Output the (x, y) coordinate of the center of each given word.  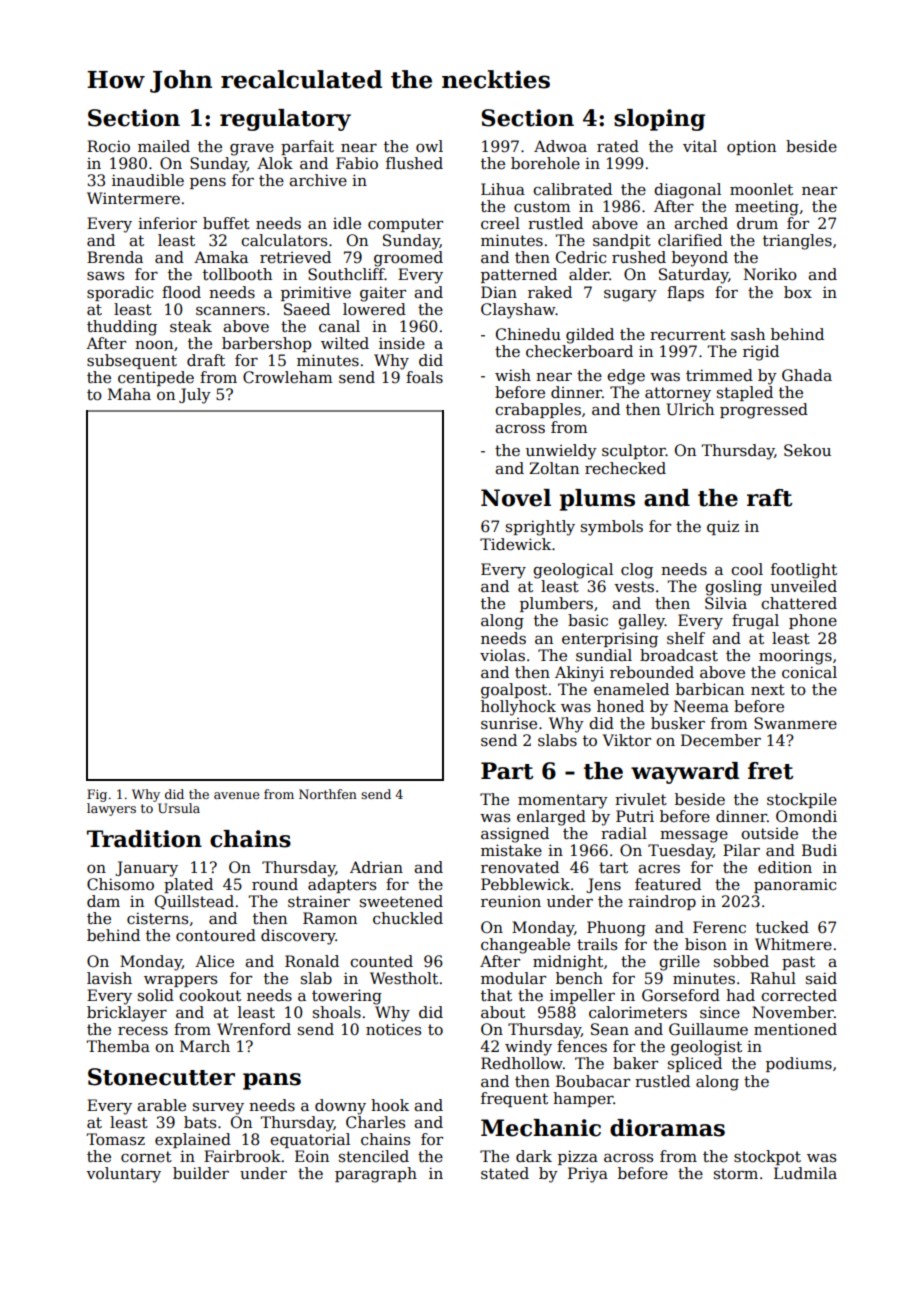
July (195, 396)
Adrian (376, 867)
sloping (659, 120)
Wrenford (254, 1029)
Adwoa (560, 146)
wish (513, 375)
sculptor (634, 451)
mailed (164, 146)
